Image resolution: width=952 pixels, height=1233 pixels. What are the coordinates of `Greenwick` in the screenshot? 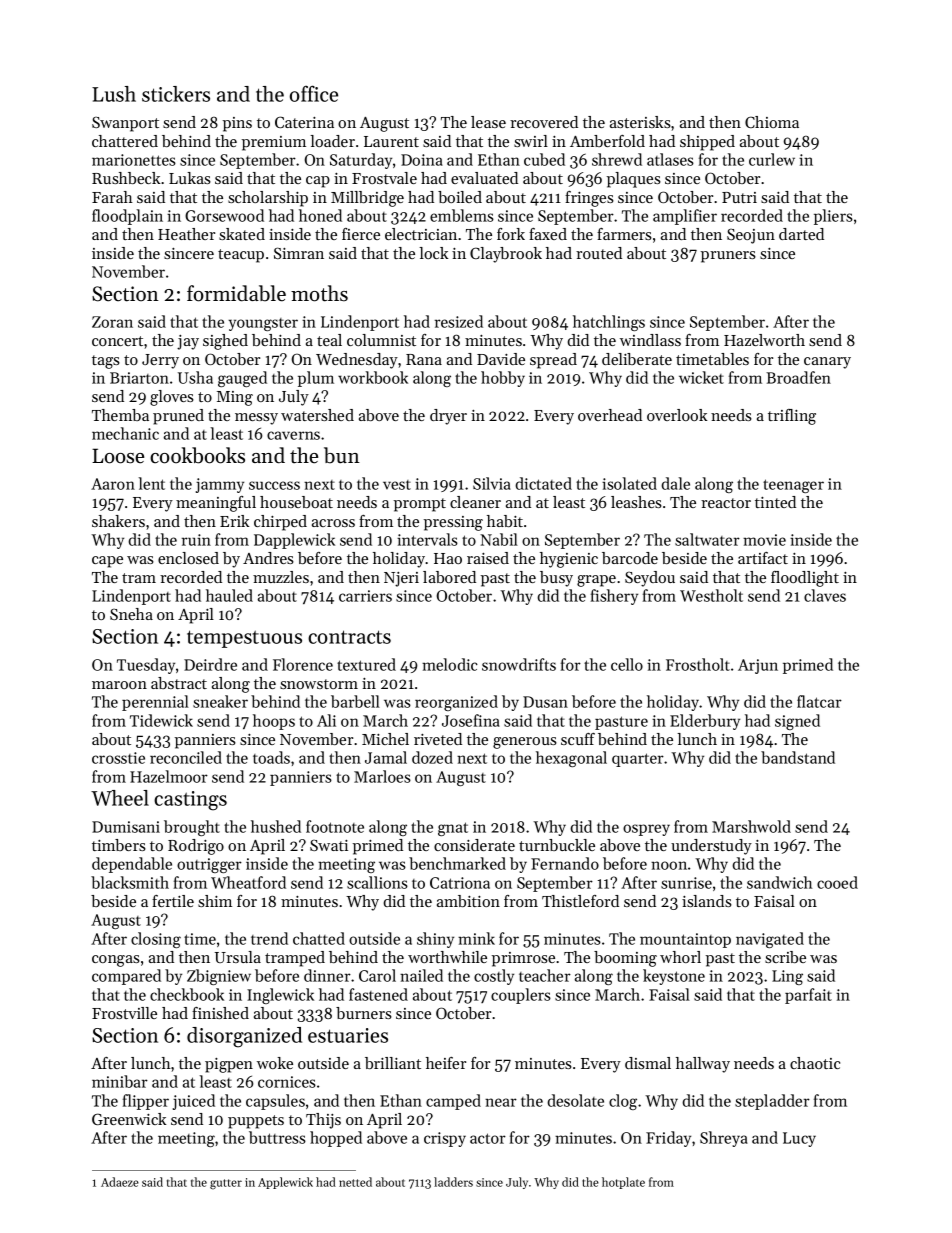 It's located at (129, 1119).
